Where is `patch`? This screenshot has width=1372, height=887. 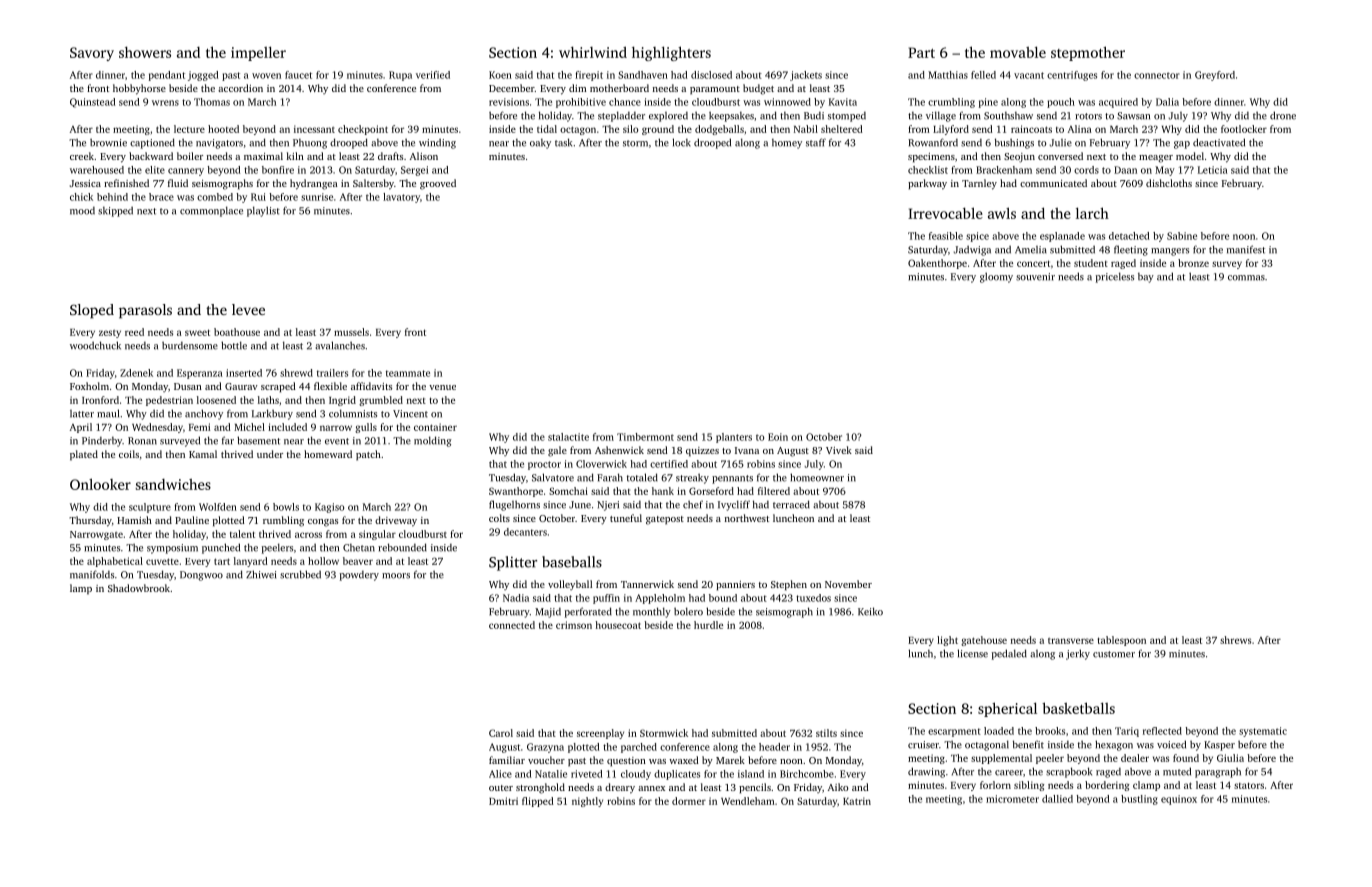 patch is located at coordinates (368, 455).
